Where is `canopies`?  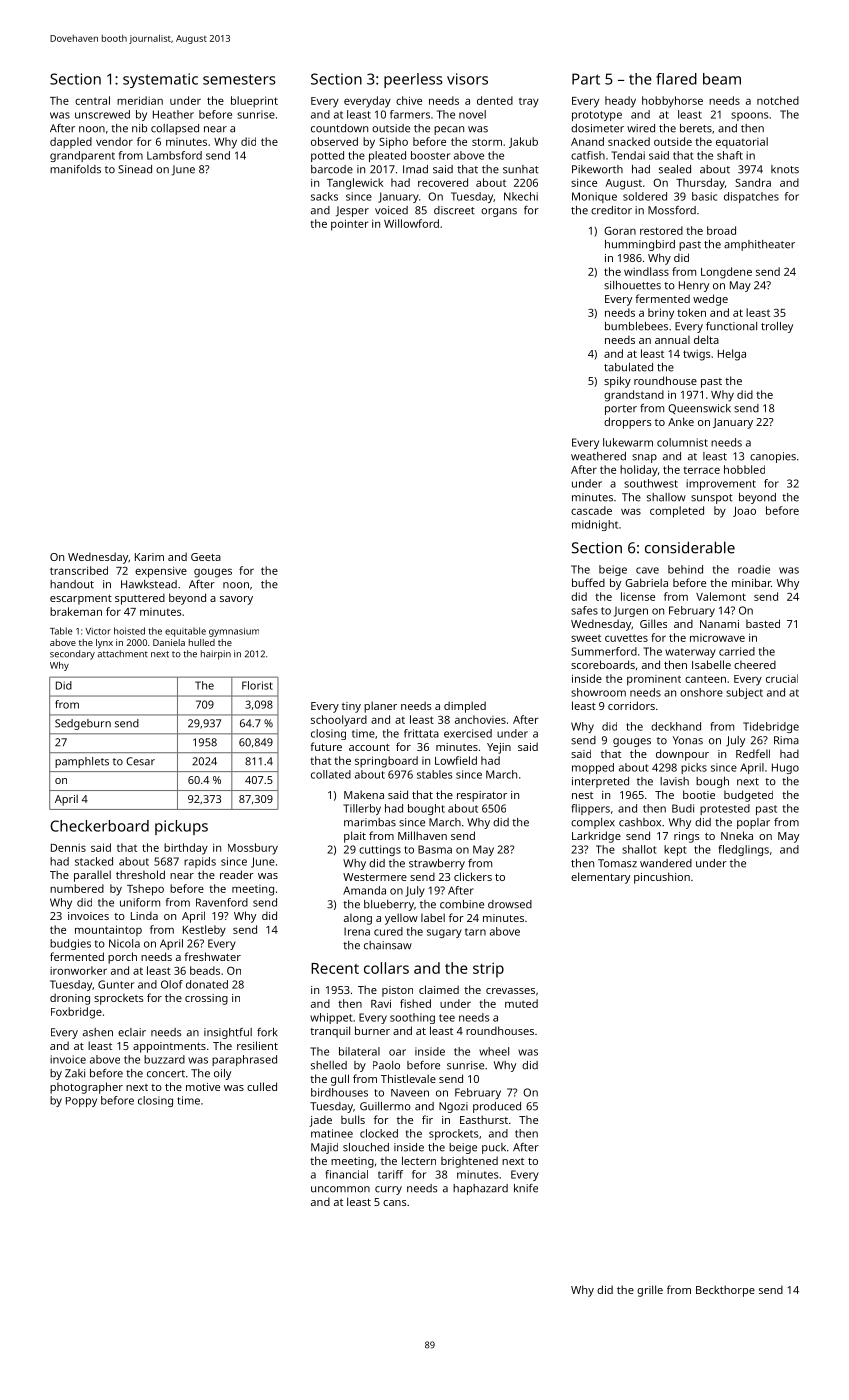 canopies is located at coordinates (773, 457).
